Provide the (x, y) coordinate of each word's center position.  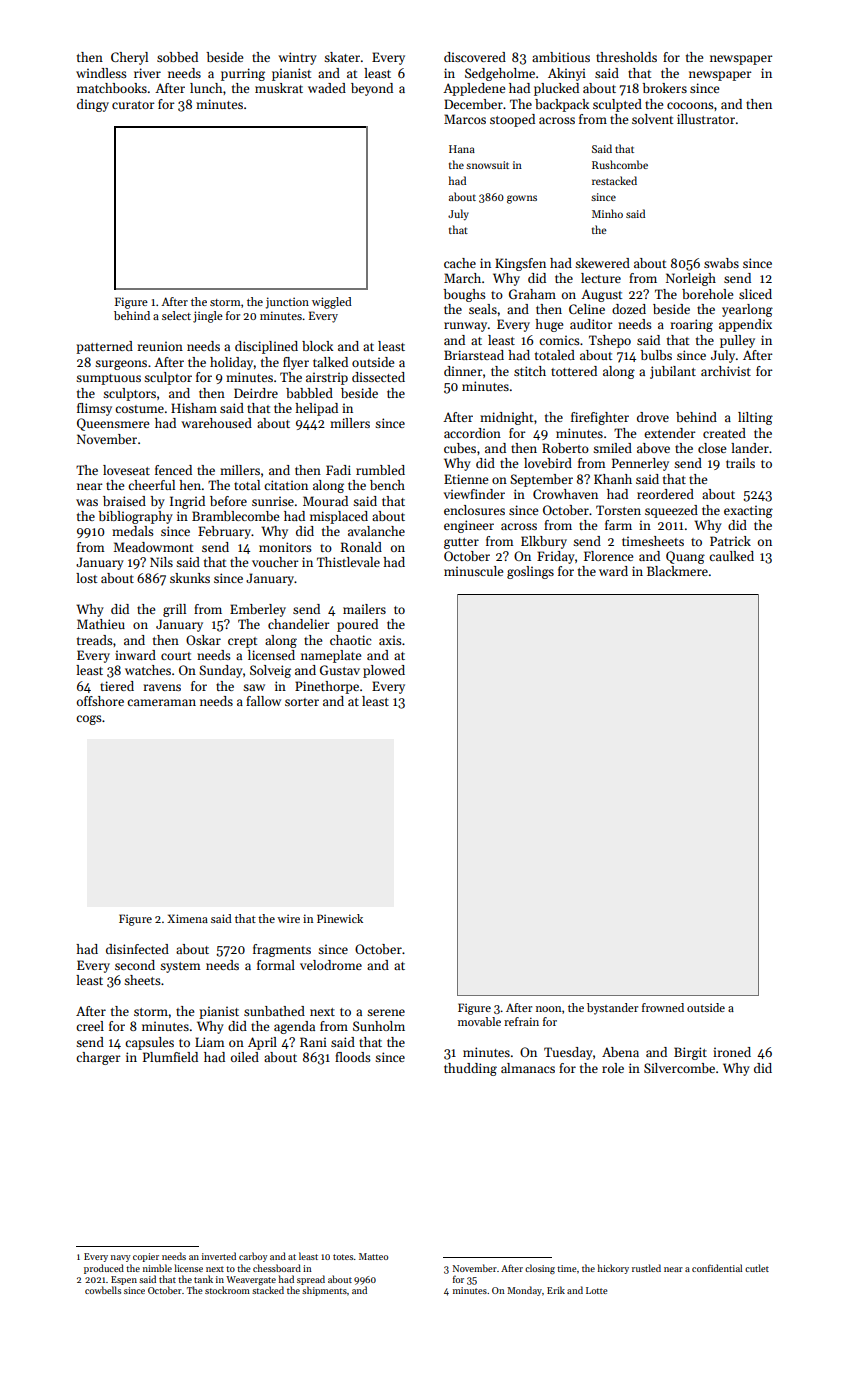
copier (146, 1257)
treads (95, 640)
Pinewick (340, 918)
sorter (302, 702)
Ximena (187, 918)
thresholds (626, 57)
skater (342, 57)
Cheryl (129, 58)
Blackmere (677, 571)
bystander (612, 1009)
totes (343, 1257)
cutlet (757, 1268)
